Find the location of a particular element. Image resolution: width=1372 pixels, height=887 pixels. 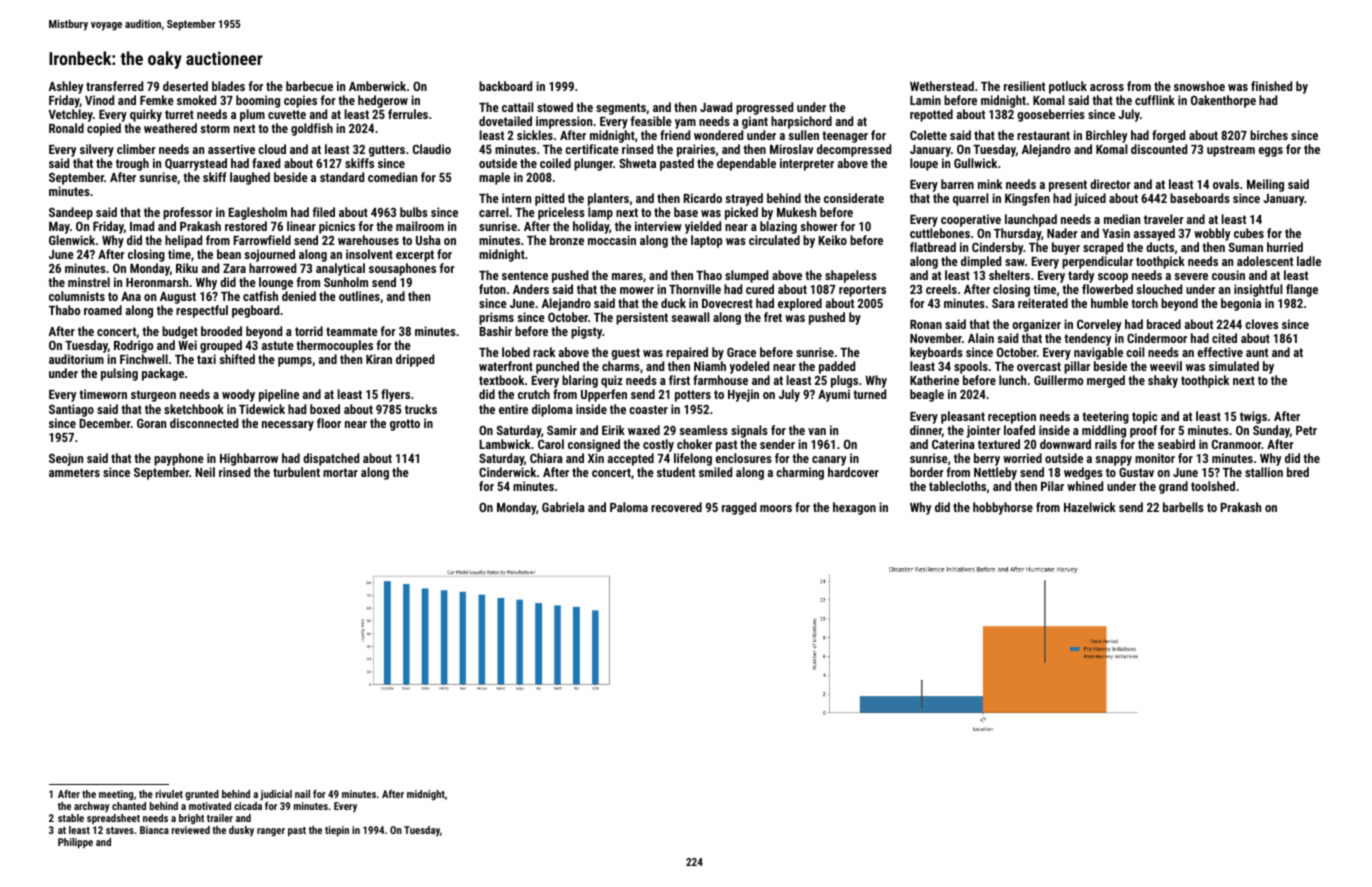

plum is located at coordinates (252, 115).
